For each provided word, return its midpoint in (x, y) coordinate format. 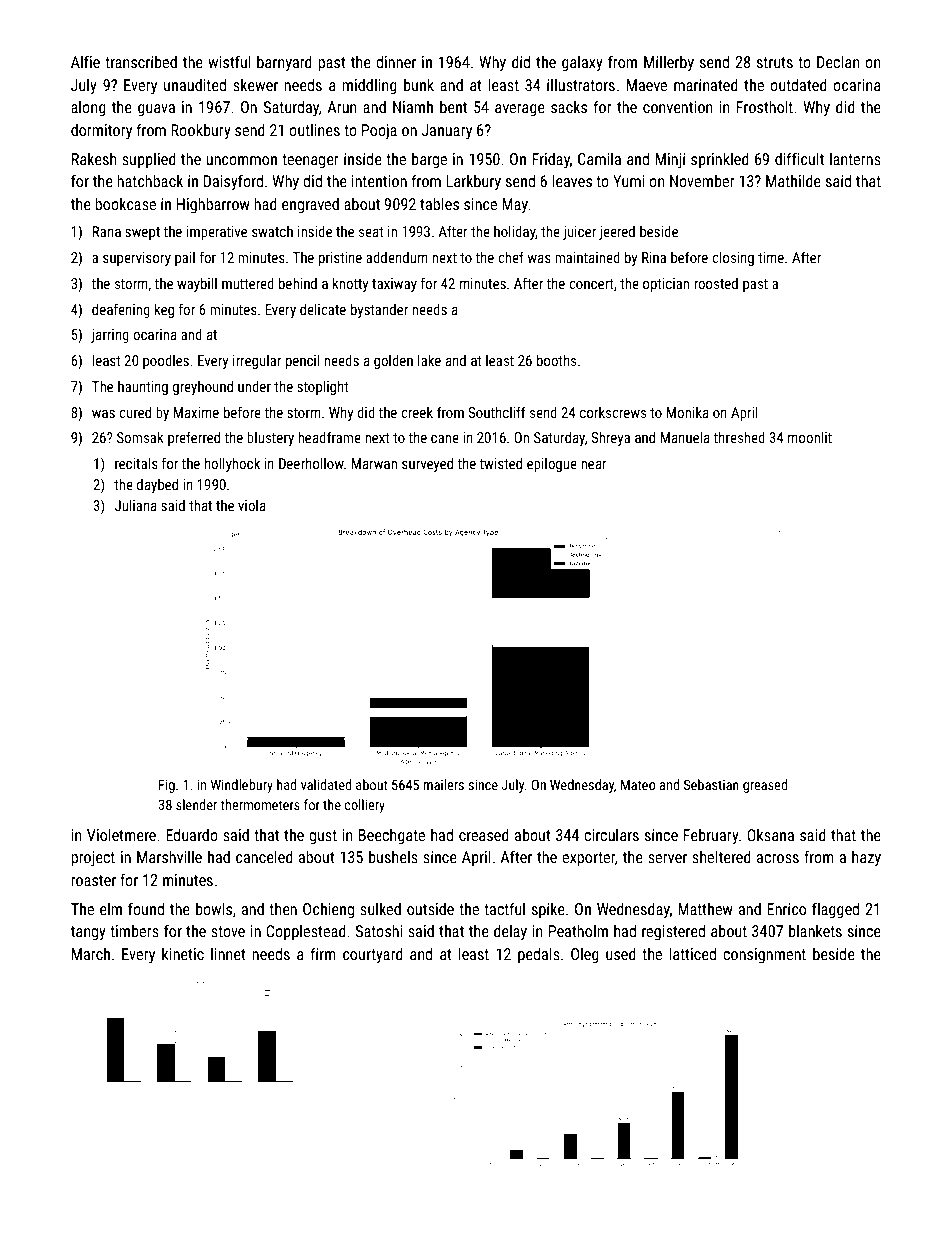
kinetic (183, 954)
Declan (838, 61)
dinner (396, 61)
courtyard (373, 955)
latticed (692, 953)
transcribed (141, 61)
